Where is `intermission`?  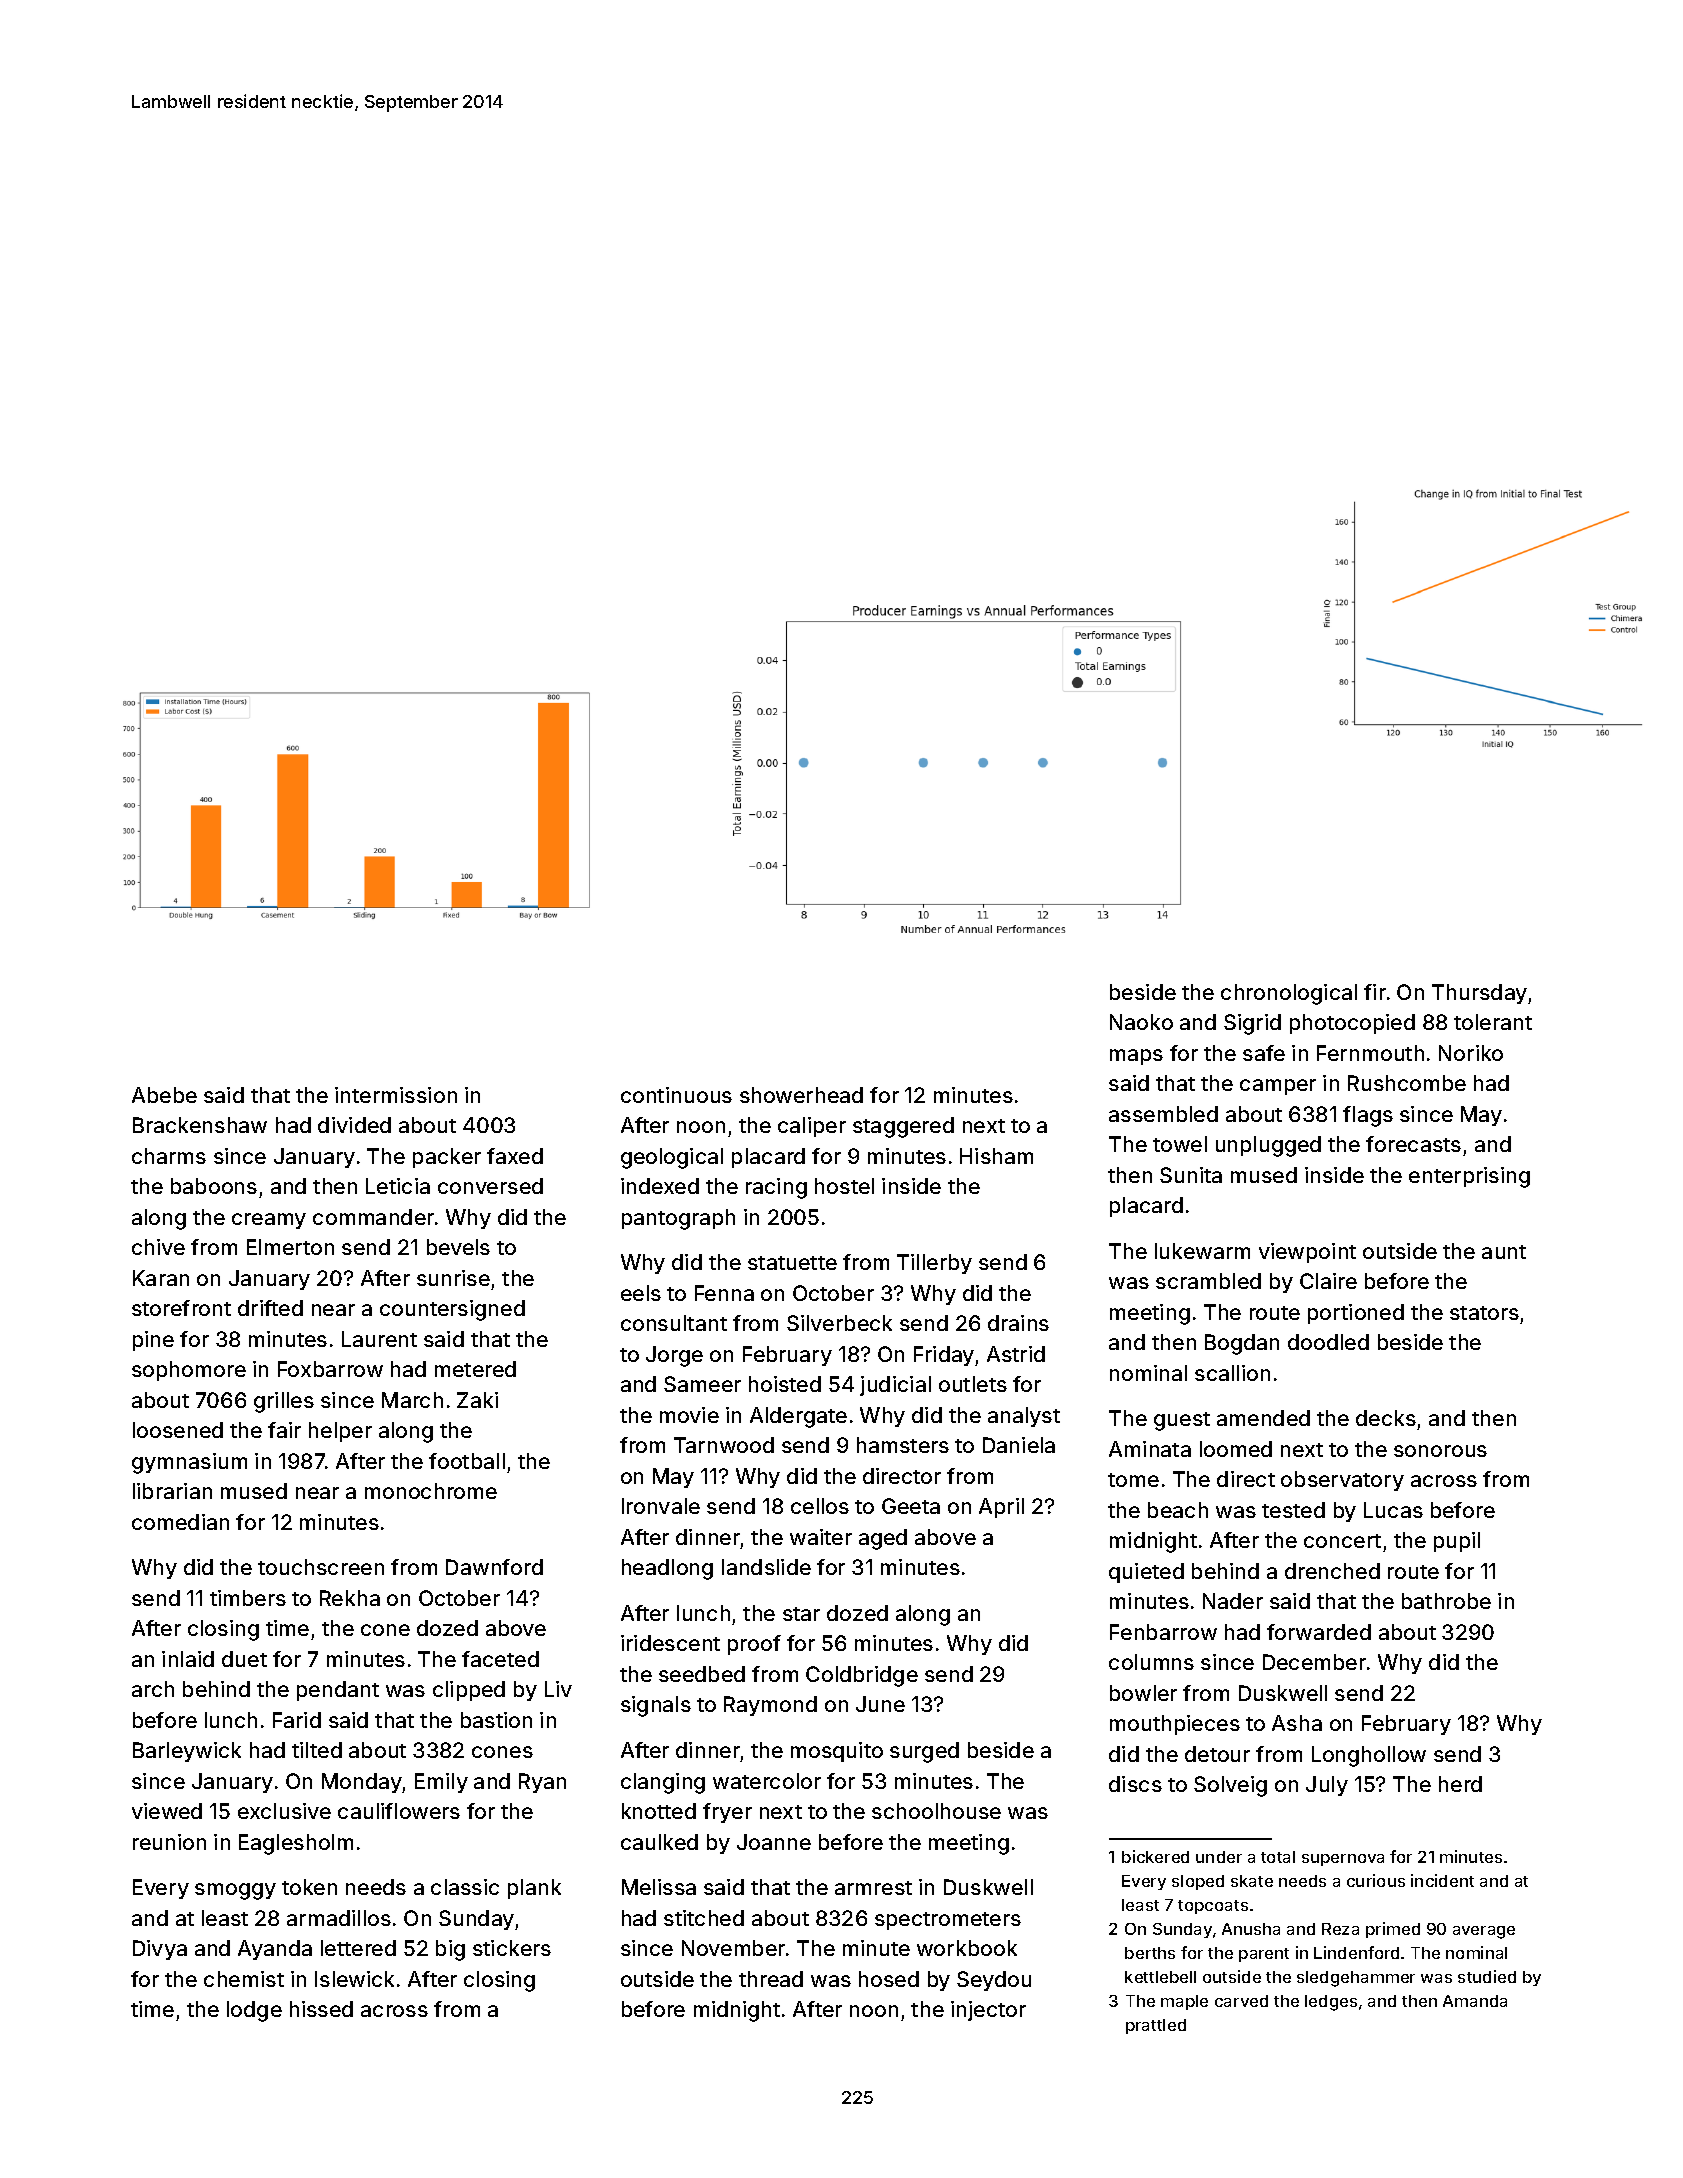 intermission is located at coordinates (396, 1095).
